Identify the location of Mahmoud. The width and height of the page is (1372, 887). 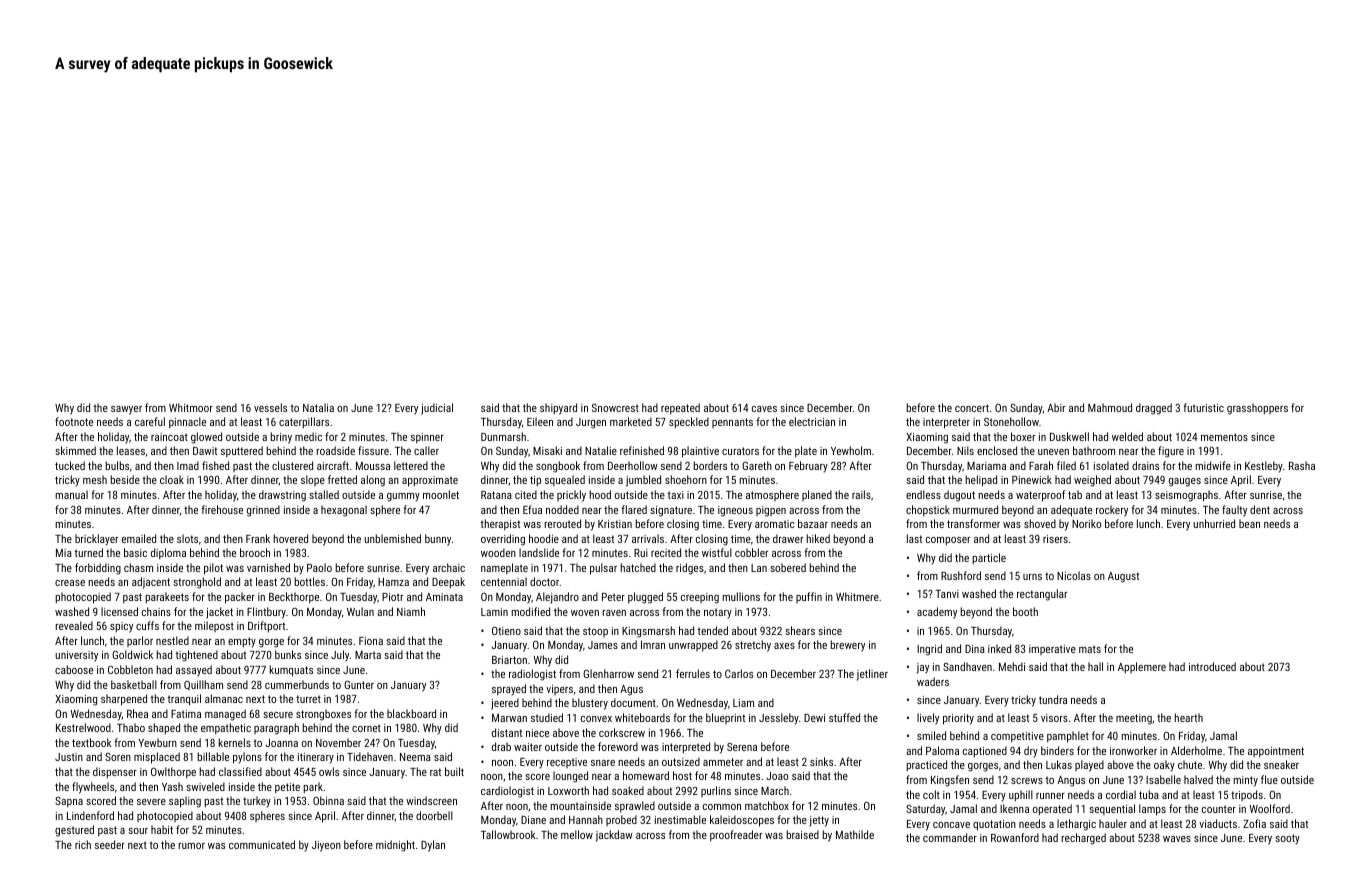
(1110, 407).
